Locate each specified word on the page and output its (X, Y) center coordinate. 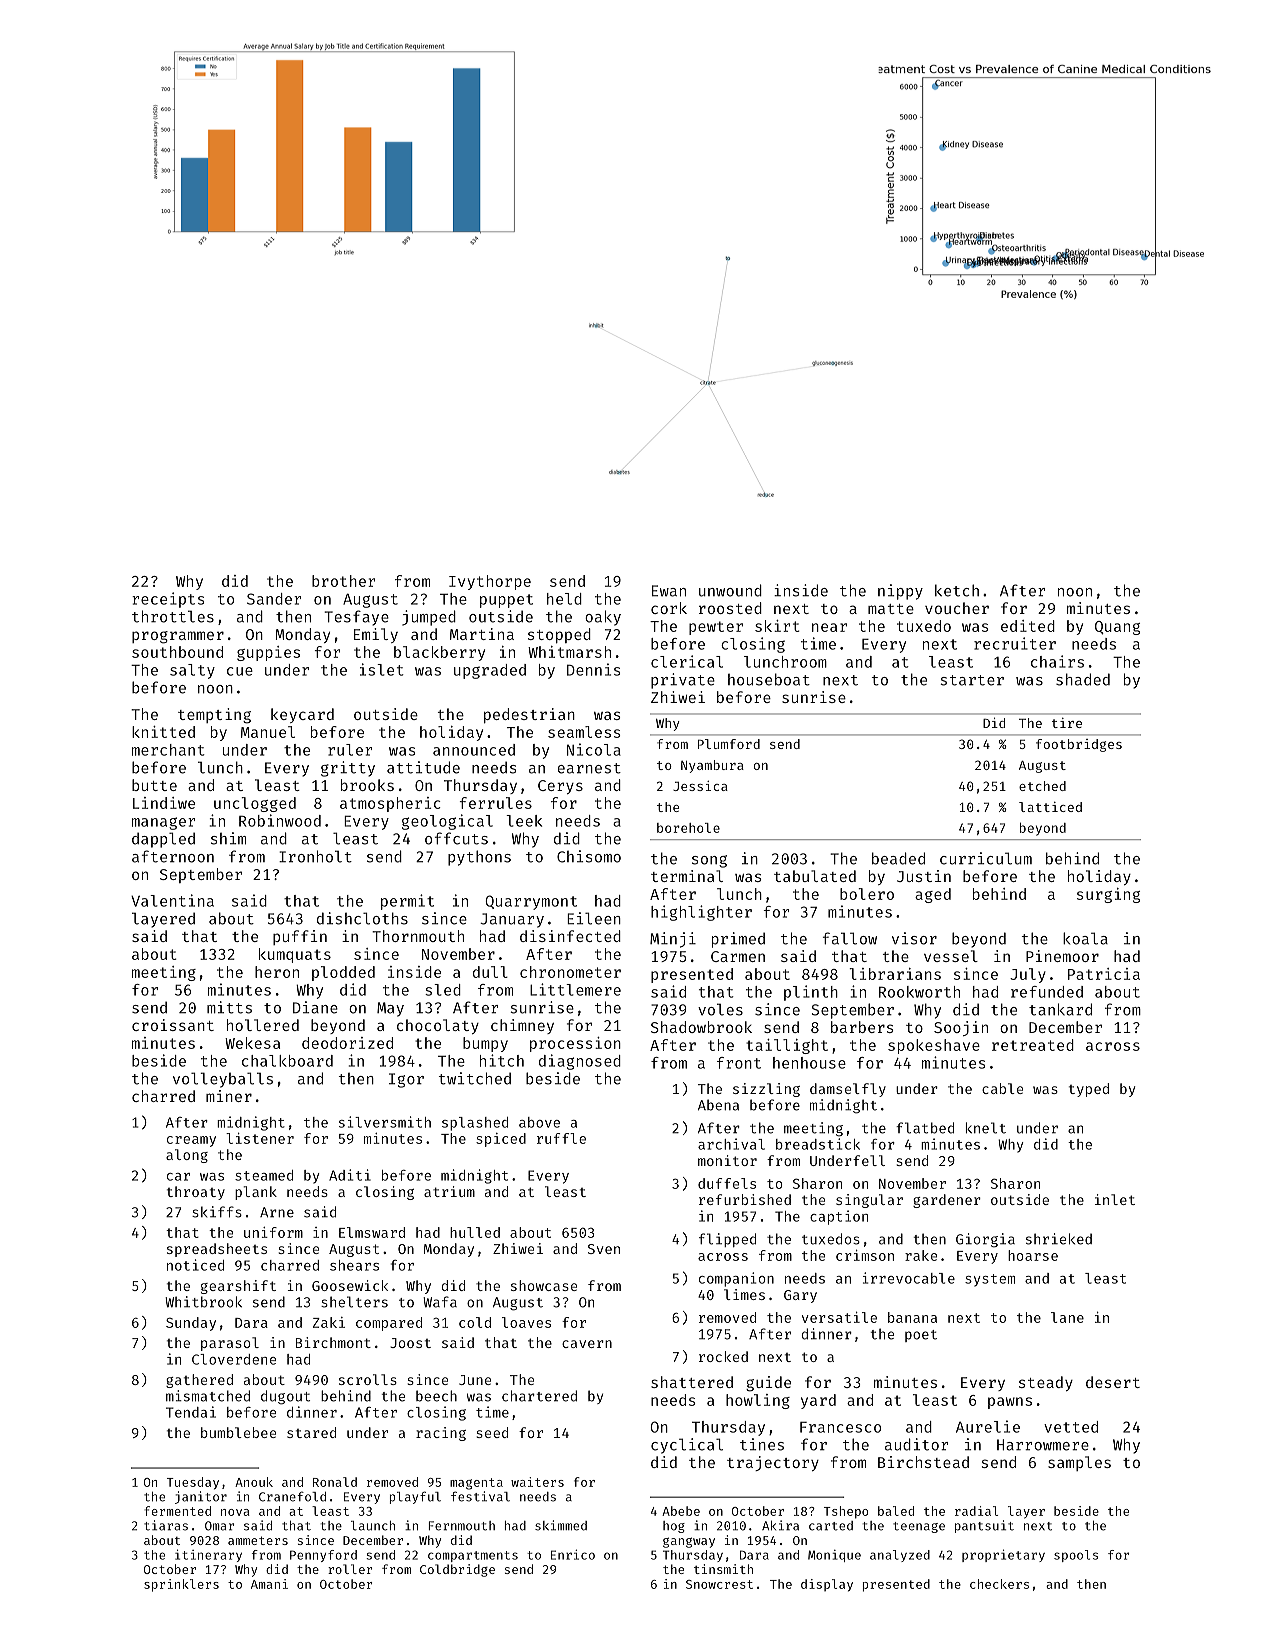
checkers (999, 1584)
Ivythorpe (490, 582)
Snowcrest (719, 1584)
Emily (376, 635)
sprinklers (181, 1585)
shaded (1083, 679)
